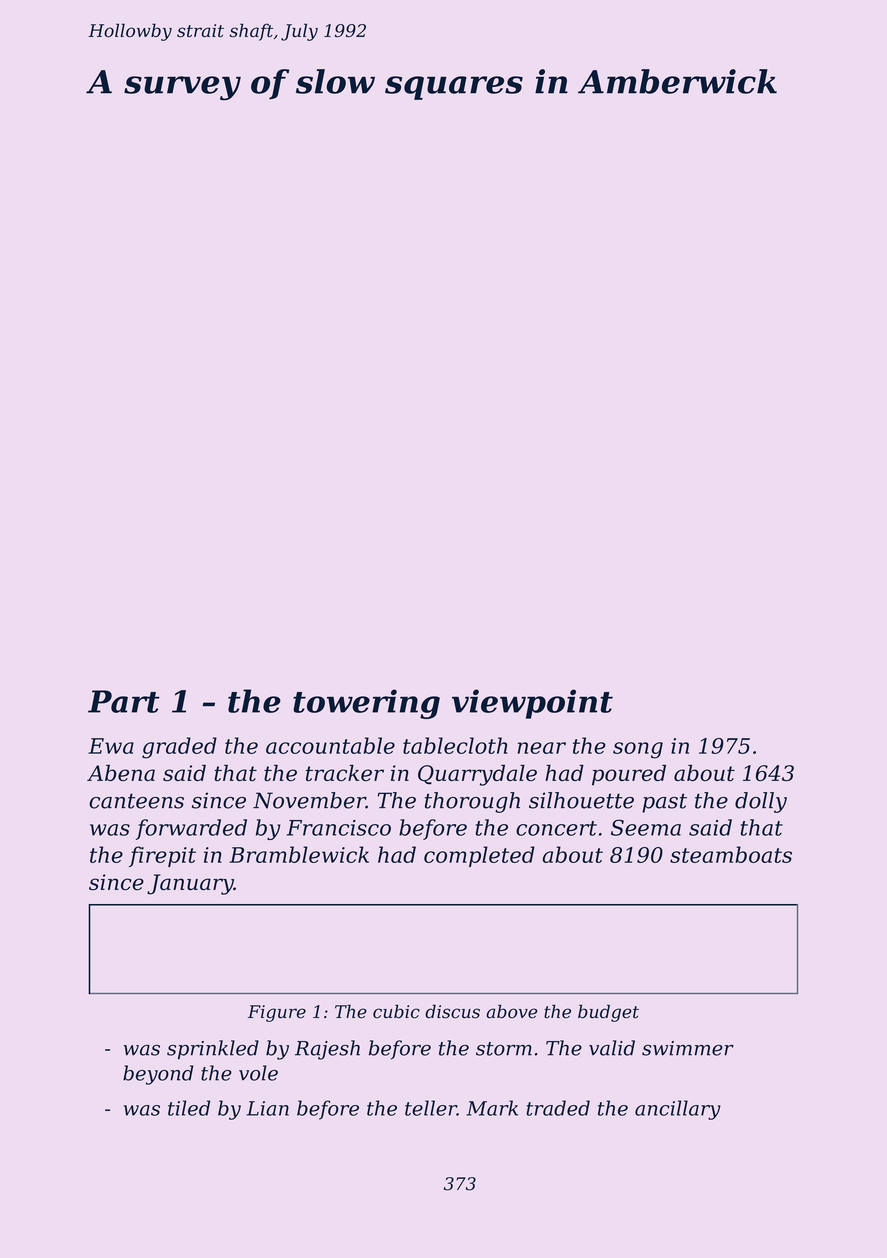  What do you see at coordinates (638, 750) in the screenshot?
I see `song` at bounding box center [638, 750].
